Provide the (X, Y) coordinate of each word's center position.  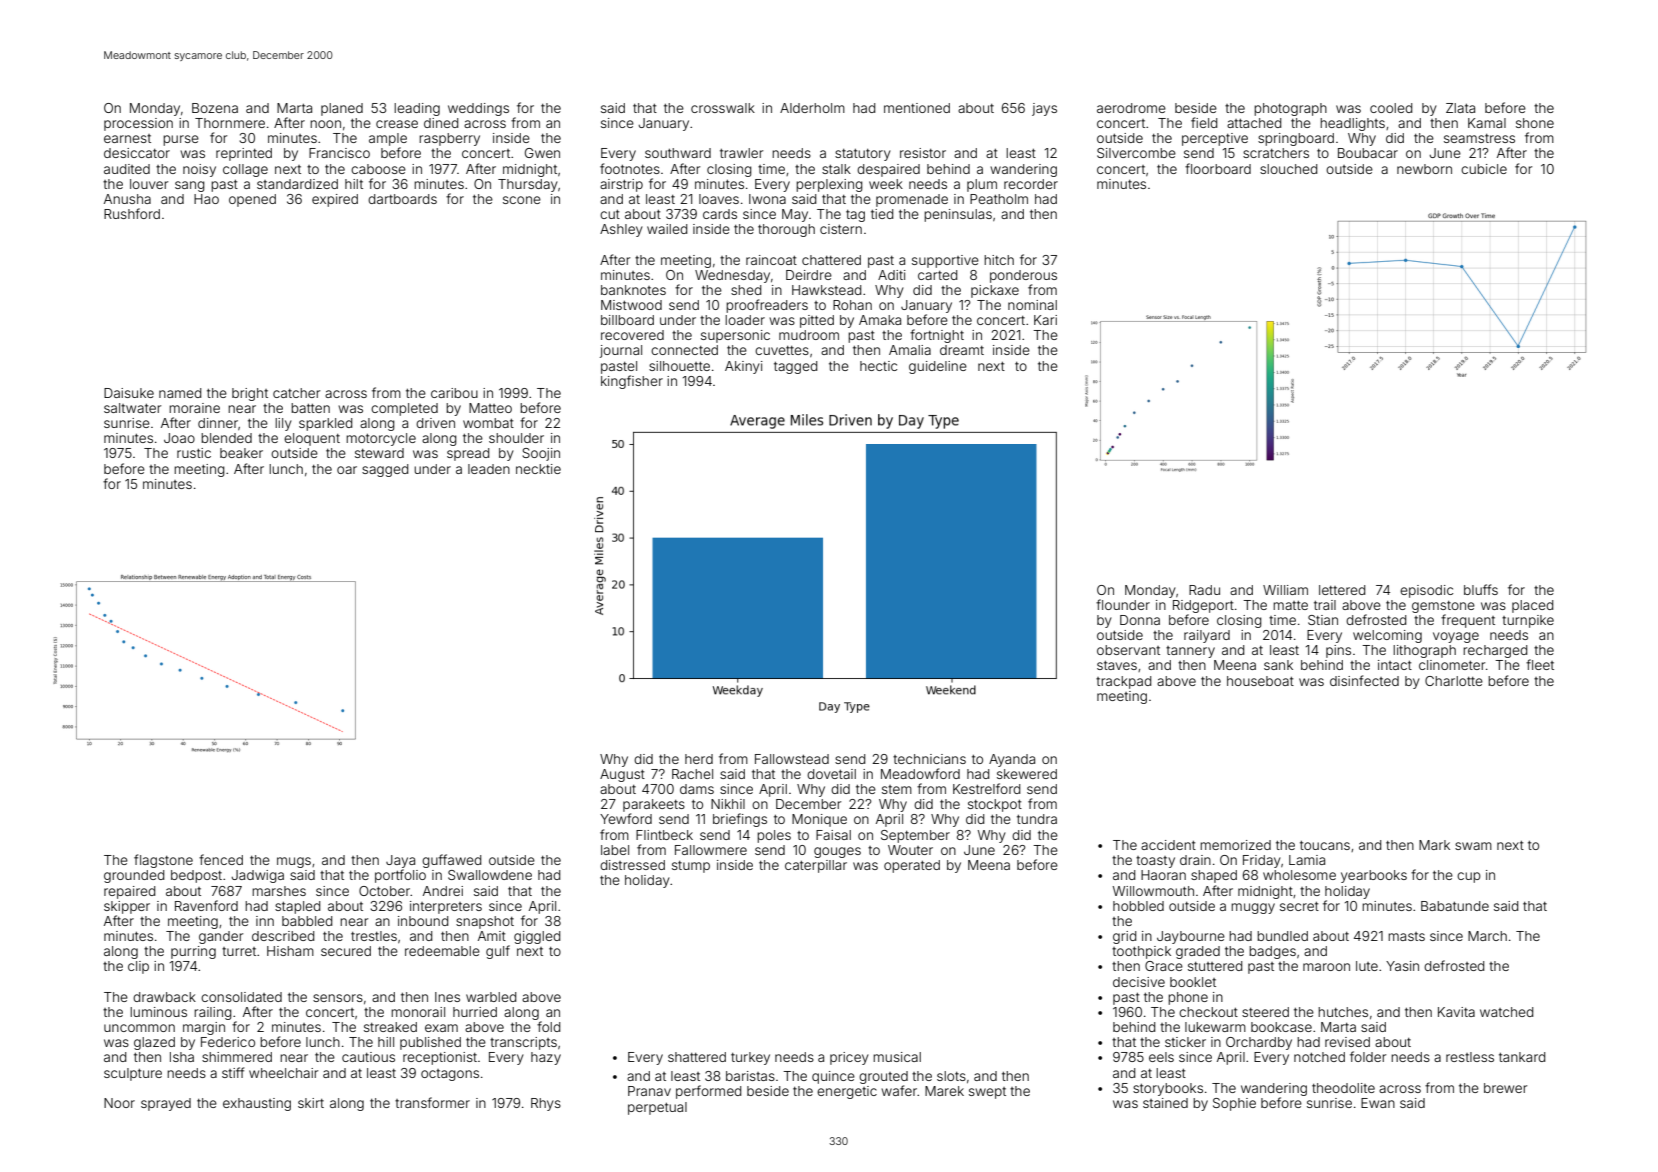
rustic (194, 453)
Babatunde (1455, 906)
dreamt (962, 350)
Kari (1045, 320)
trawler (741, 153)
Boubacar (1368, 153)
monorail (418, 1012)
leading (417, 109)
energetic (847, 1092)
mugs (294, 862)
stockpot (995, 805)
